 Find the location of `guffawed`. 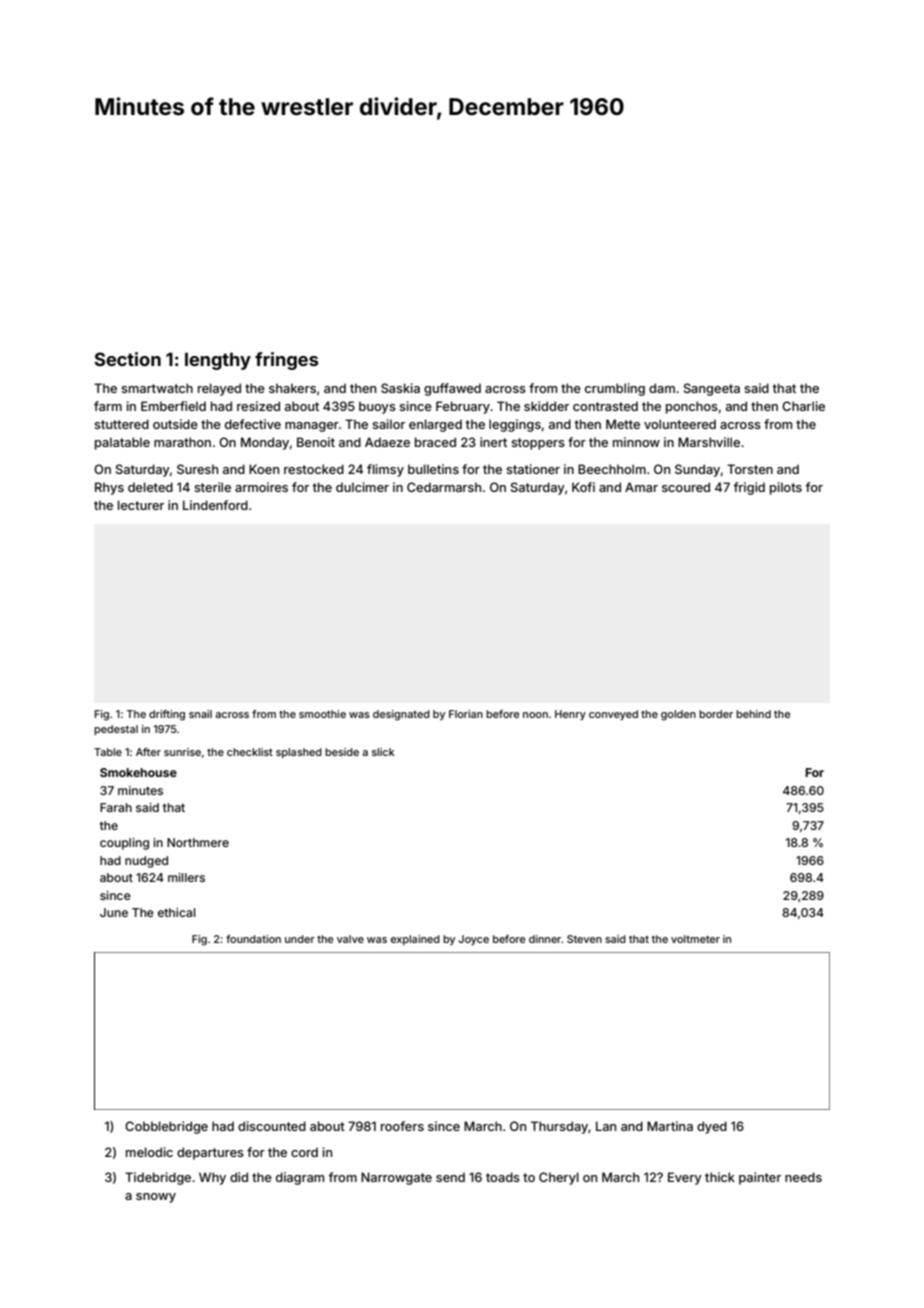

guffawed is located at coordinates (452, 389).
